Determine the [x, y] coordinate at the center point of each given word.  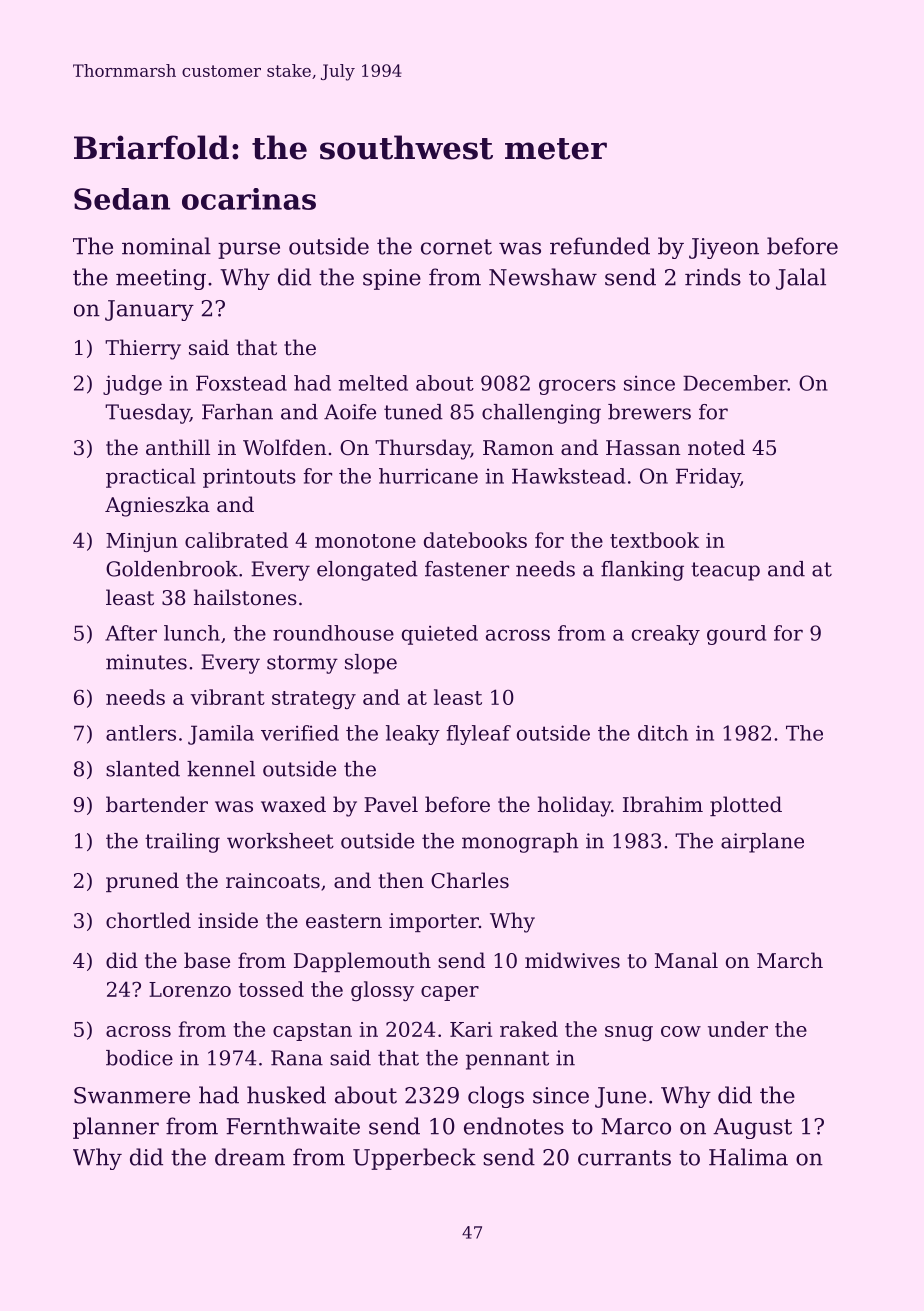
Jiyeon [724, 248]
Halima [748, 1157]
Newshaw [543, 277]
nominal [166, 246]
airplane [762, 843]
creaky [666, 635]
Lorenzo [190, 989]
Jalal [801, 279]
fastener [467, 569]
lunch [192, 633]
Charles [470, 880]
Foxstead [241, 383]
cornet [456, 247]
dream [250, 1157]
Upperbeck [414, 1159]
